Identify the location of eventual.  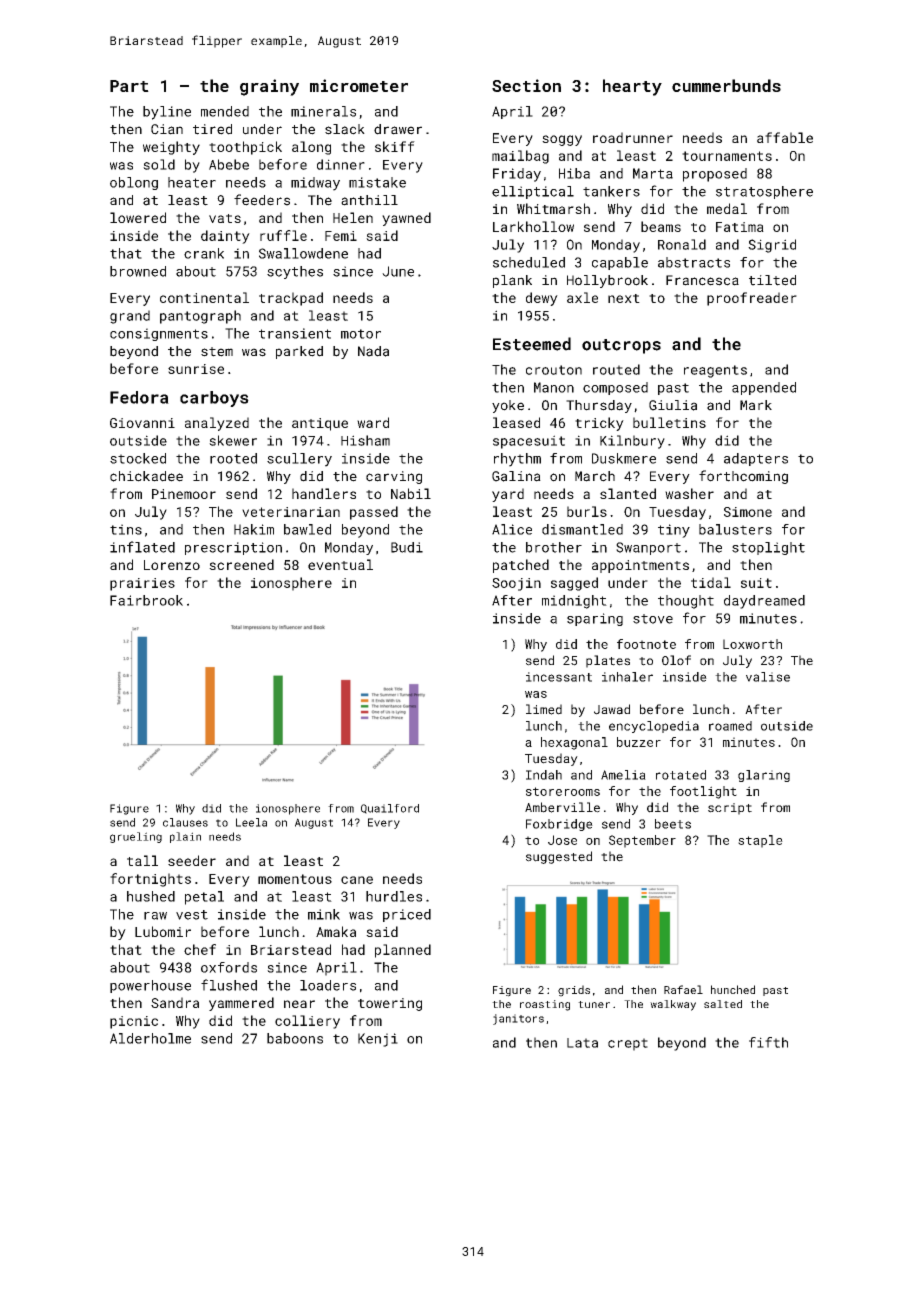
(340, 564).
